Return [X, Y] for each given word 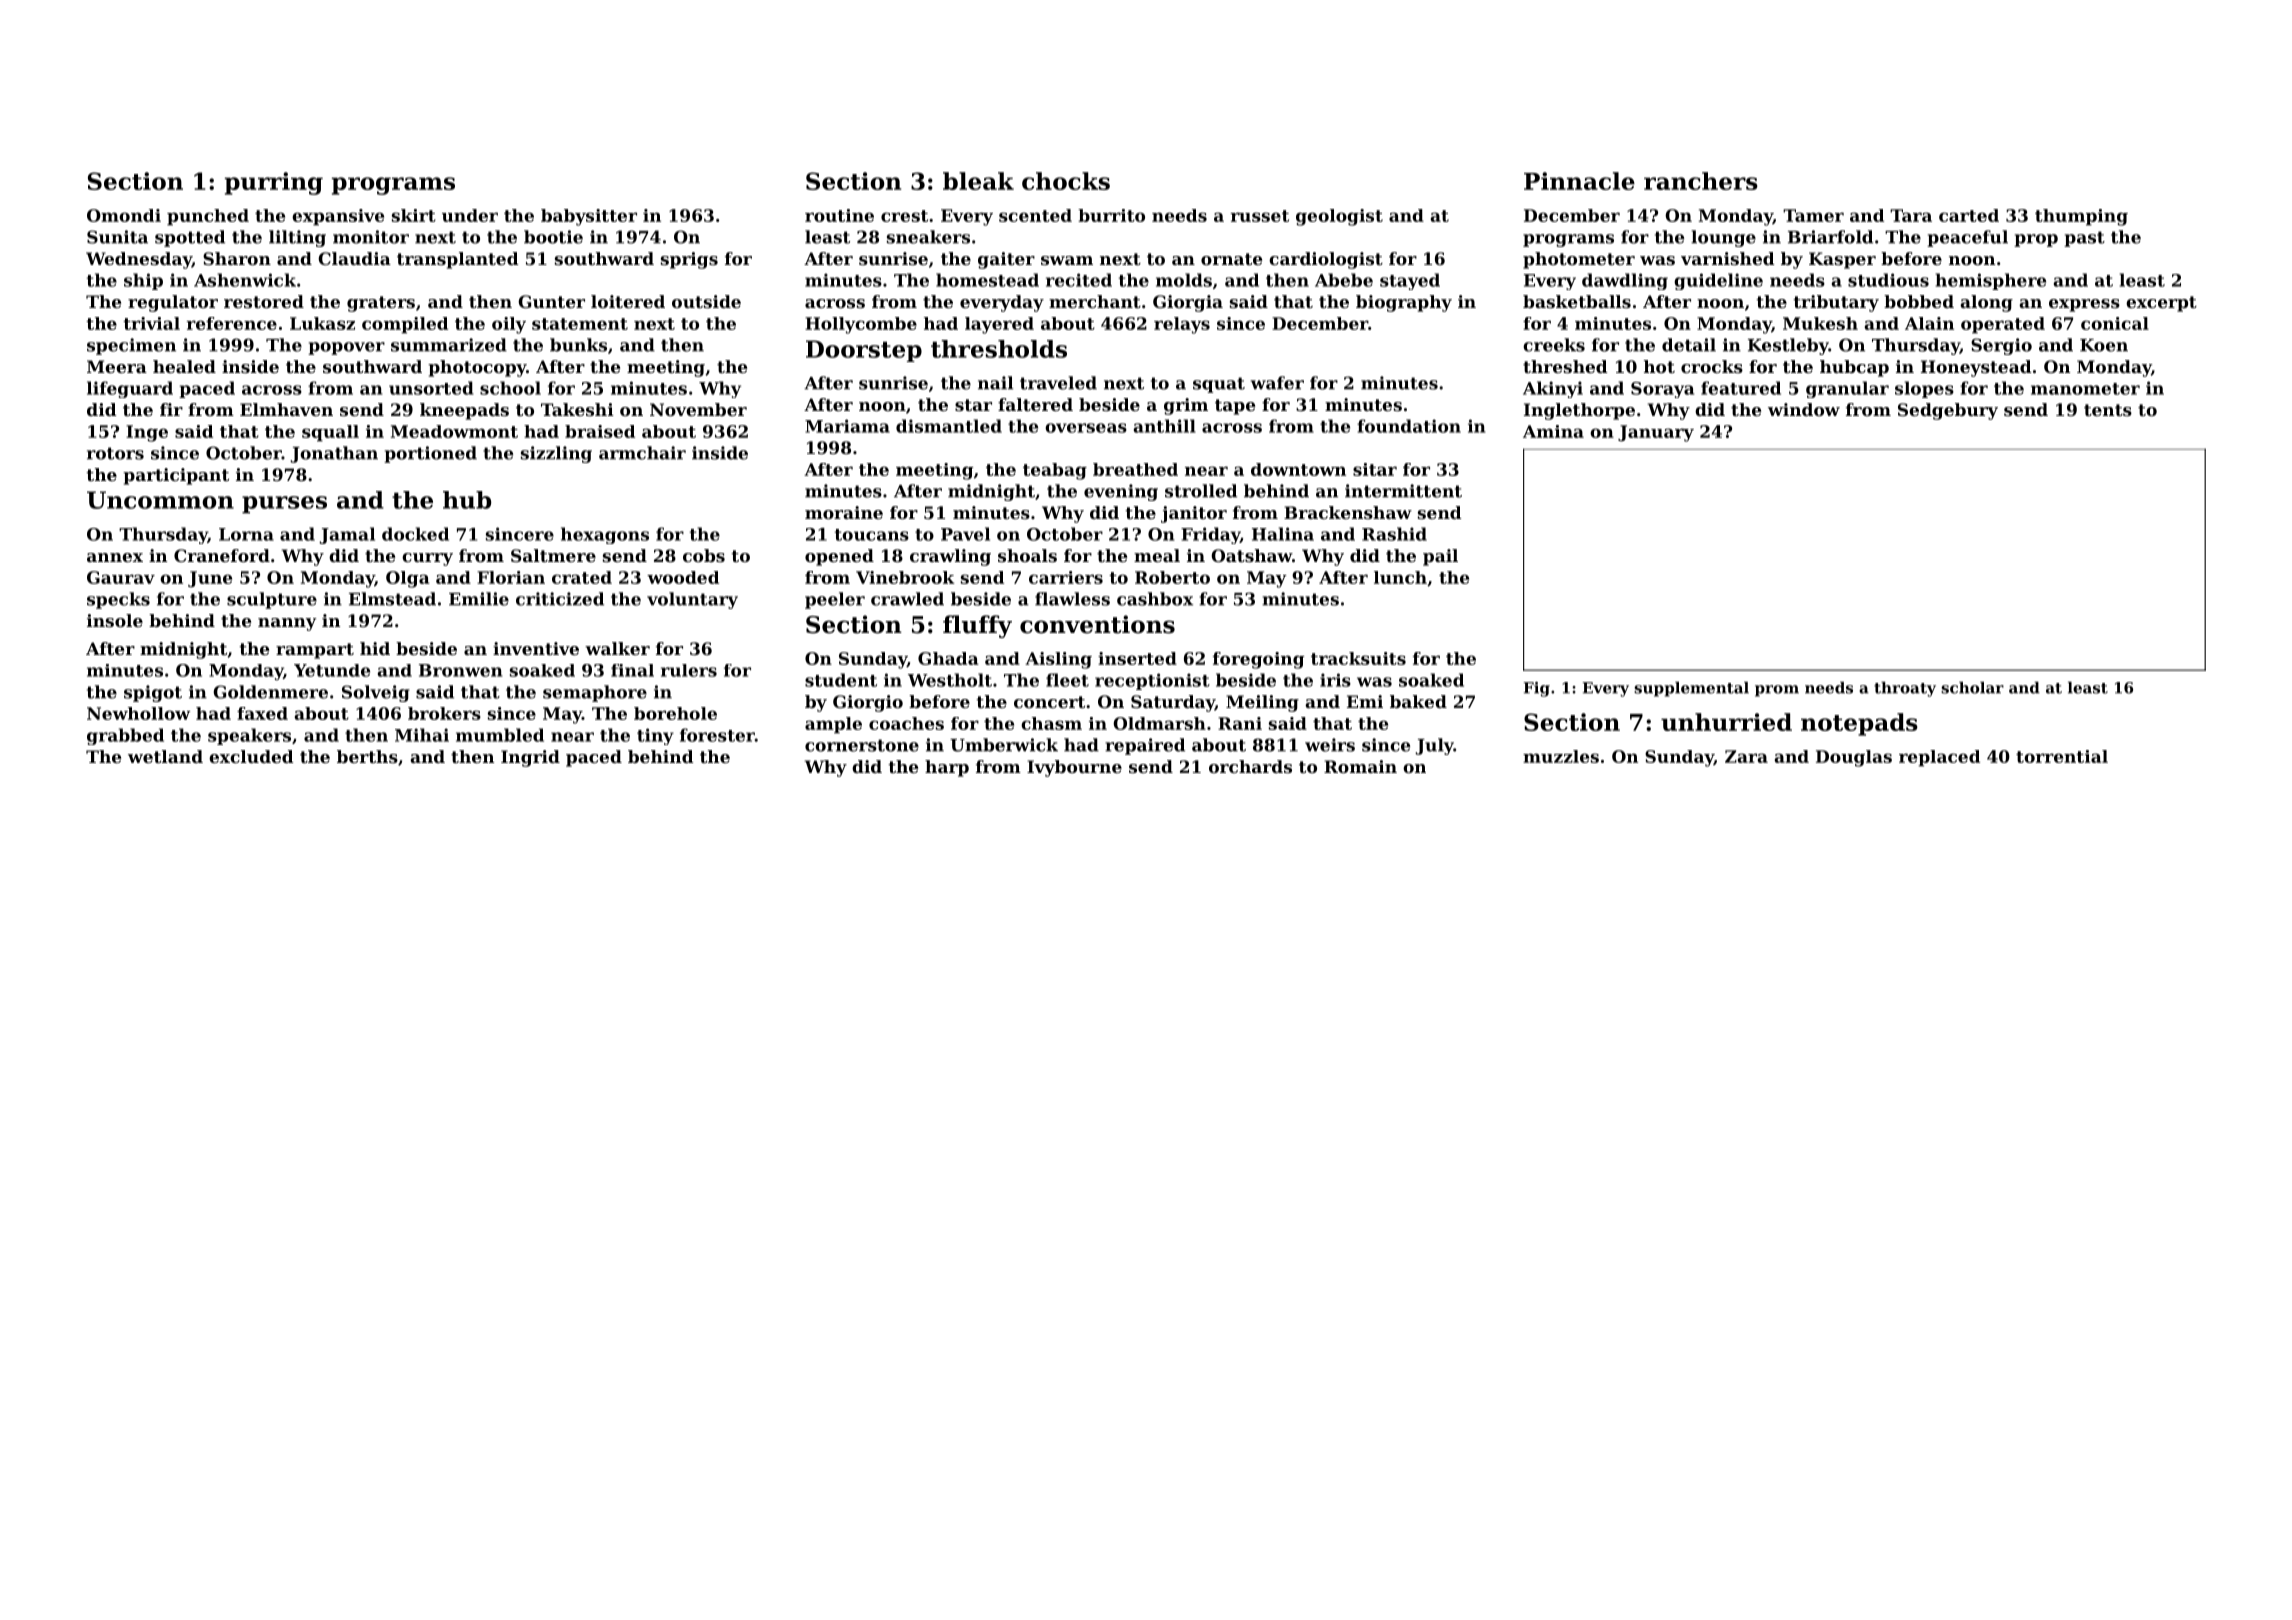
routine [839, 215]
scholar [1972, 688]
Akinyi [1553, 389]
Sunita [117, 237]
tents [2108, 410]
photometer [1579, 260]
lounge [1723, 238]
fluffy [977, 626]
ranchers [1701, 181]
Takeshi [577, 409]
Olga [408, 579]
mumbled [500, 735]
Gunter [551, 301]
